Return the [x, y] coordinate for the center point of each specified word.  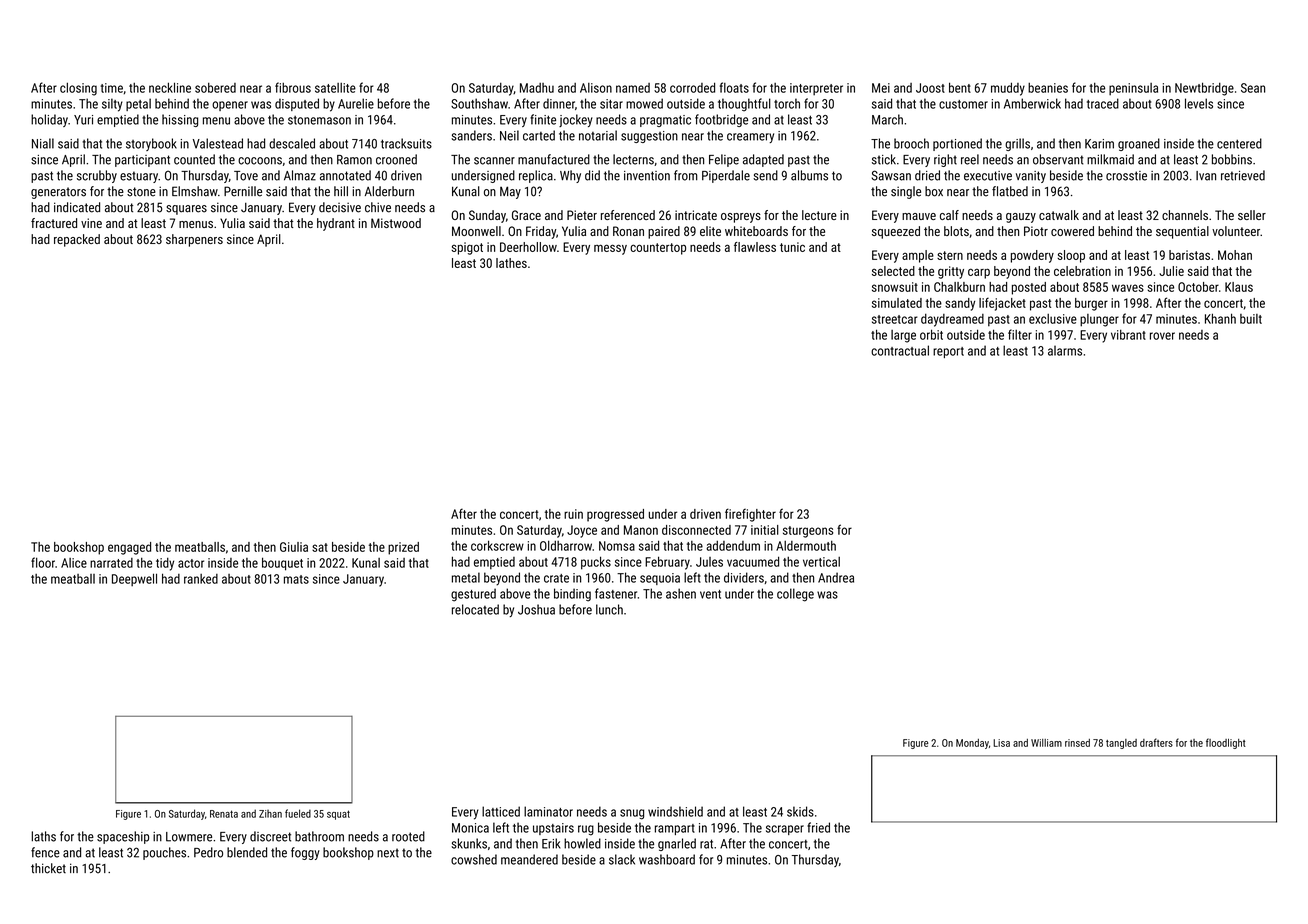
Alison [596, 88]
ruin [573, 514]
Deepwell [134, 579]
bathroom [319, 836]
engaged [129, 548]
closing [78, 89]
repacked [77, 240]
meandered [529, 859]
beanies [1048, 88]
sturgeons [808, 532]
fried [818, 827]
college [795, 595]
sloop [1071, 256]
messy [610, 249]
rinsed [1077, 743]
